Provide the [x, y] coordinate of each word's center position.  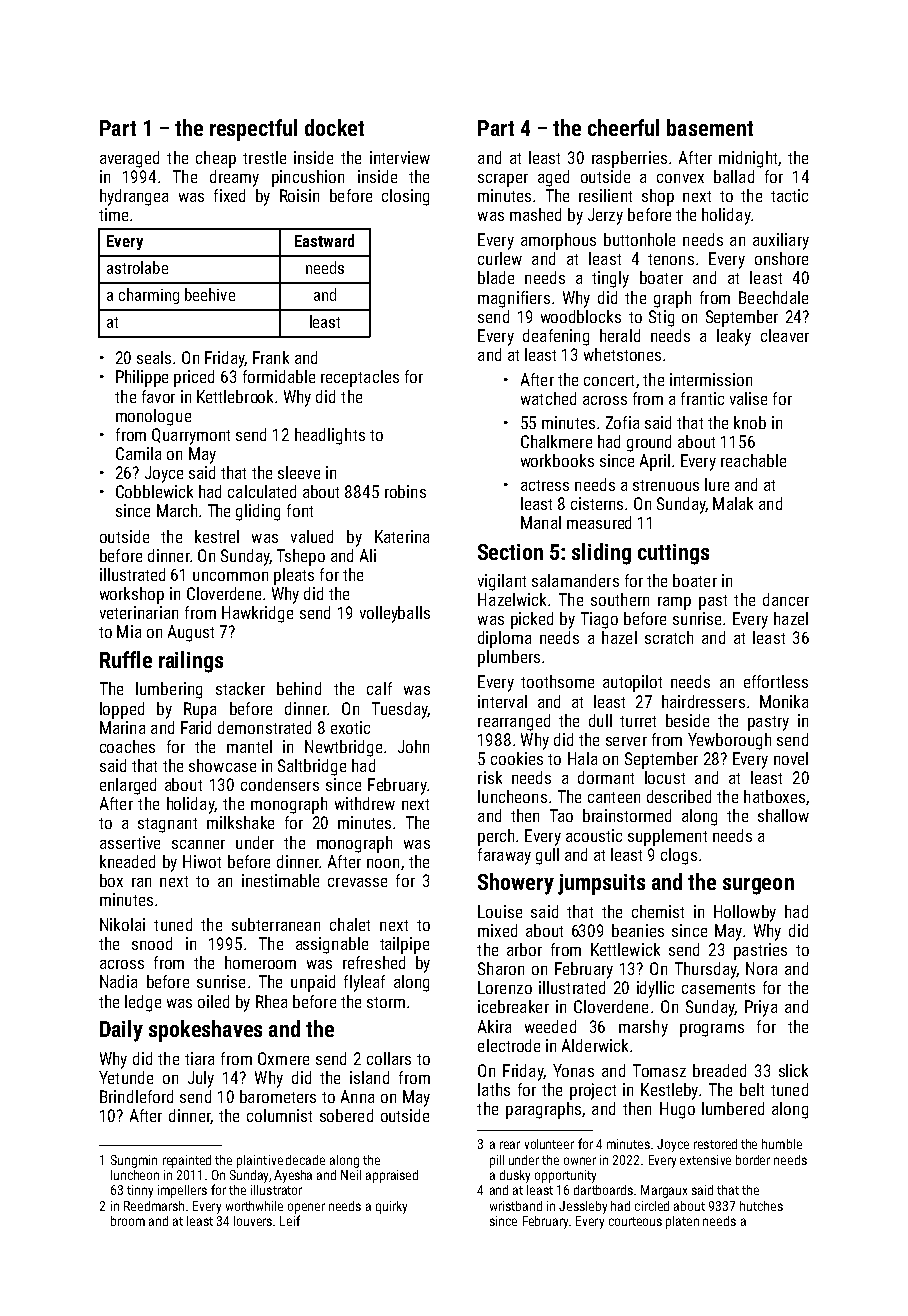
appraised [392, 1176]
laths [494, 1089]
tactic [789, 195]
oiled [213, 1001]
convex [680, 178]
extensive [705, 1160]
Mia [129, 631]
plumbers [509, 658]
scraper [503, 180]
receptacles [360, 378]
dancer [786, 599]
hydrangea [134, 197]
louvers [253, 1221]
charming [149, 296]
